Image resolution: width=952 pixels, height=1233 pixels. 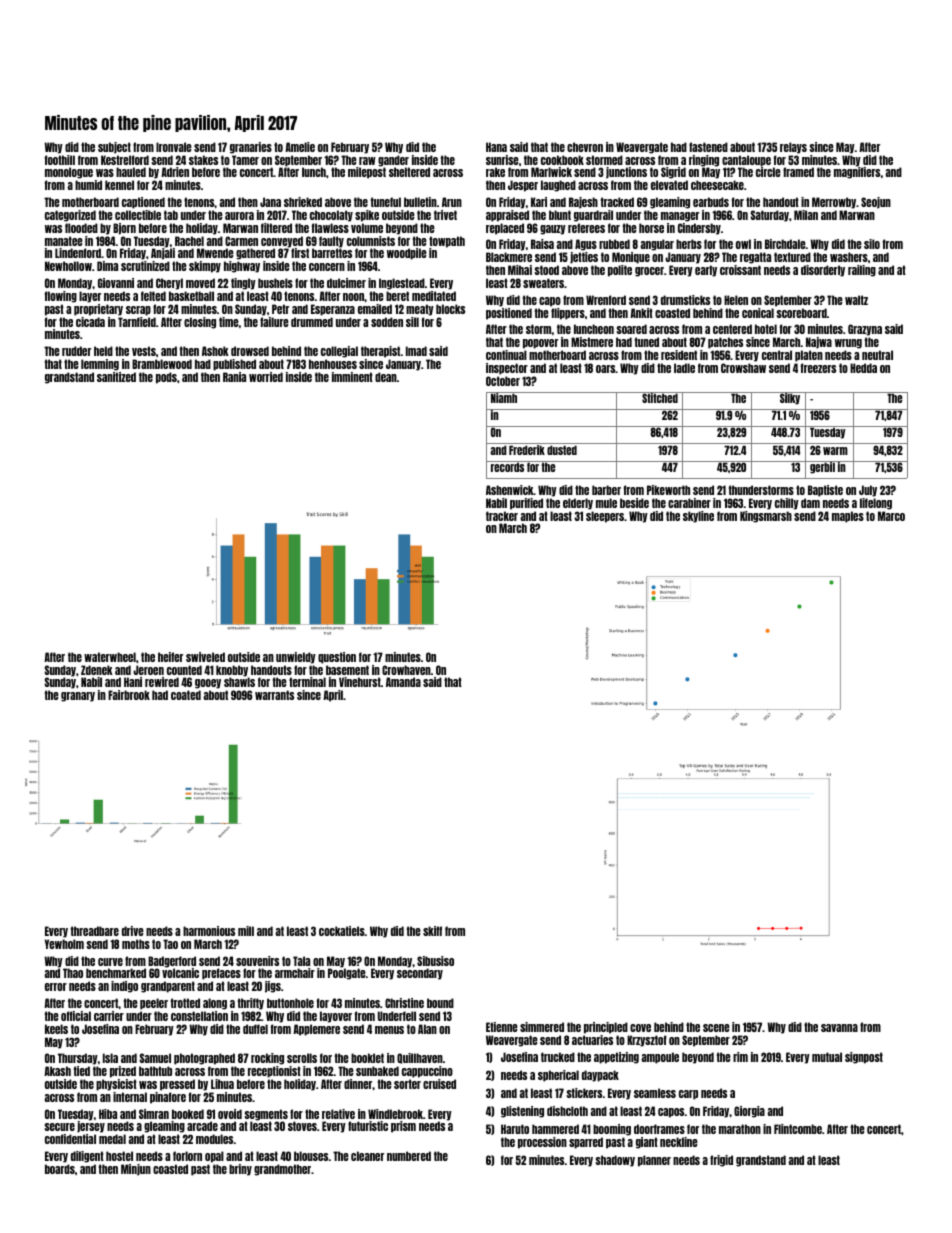 I want to click on waterwheel, so click(x=110, y=657).
